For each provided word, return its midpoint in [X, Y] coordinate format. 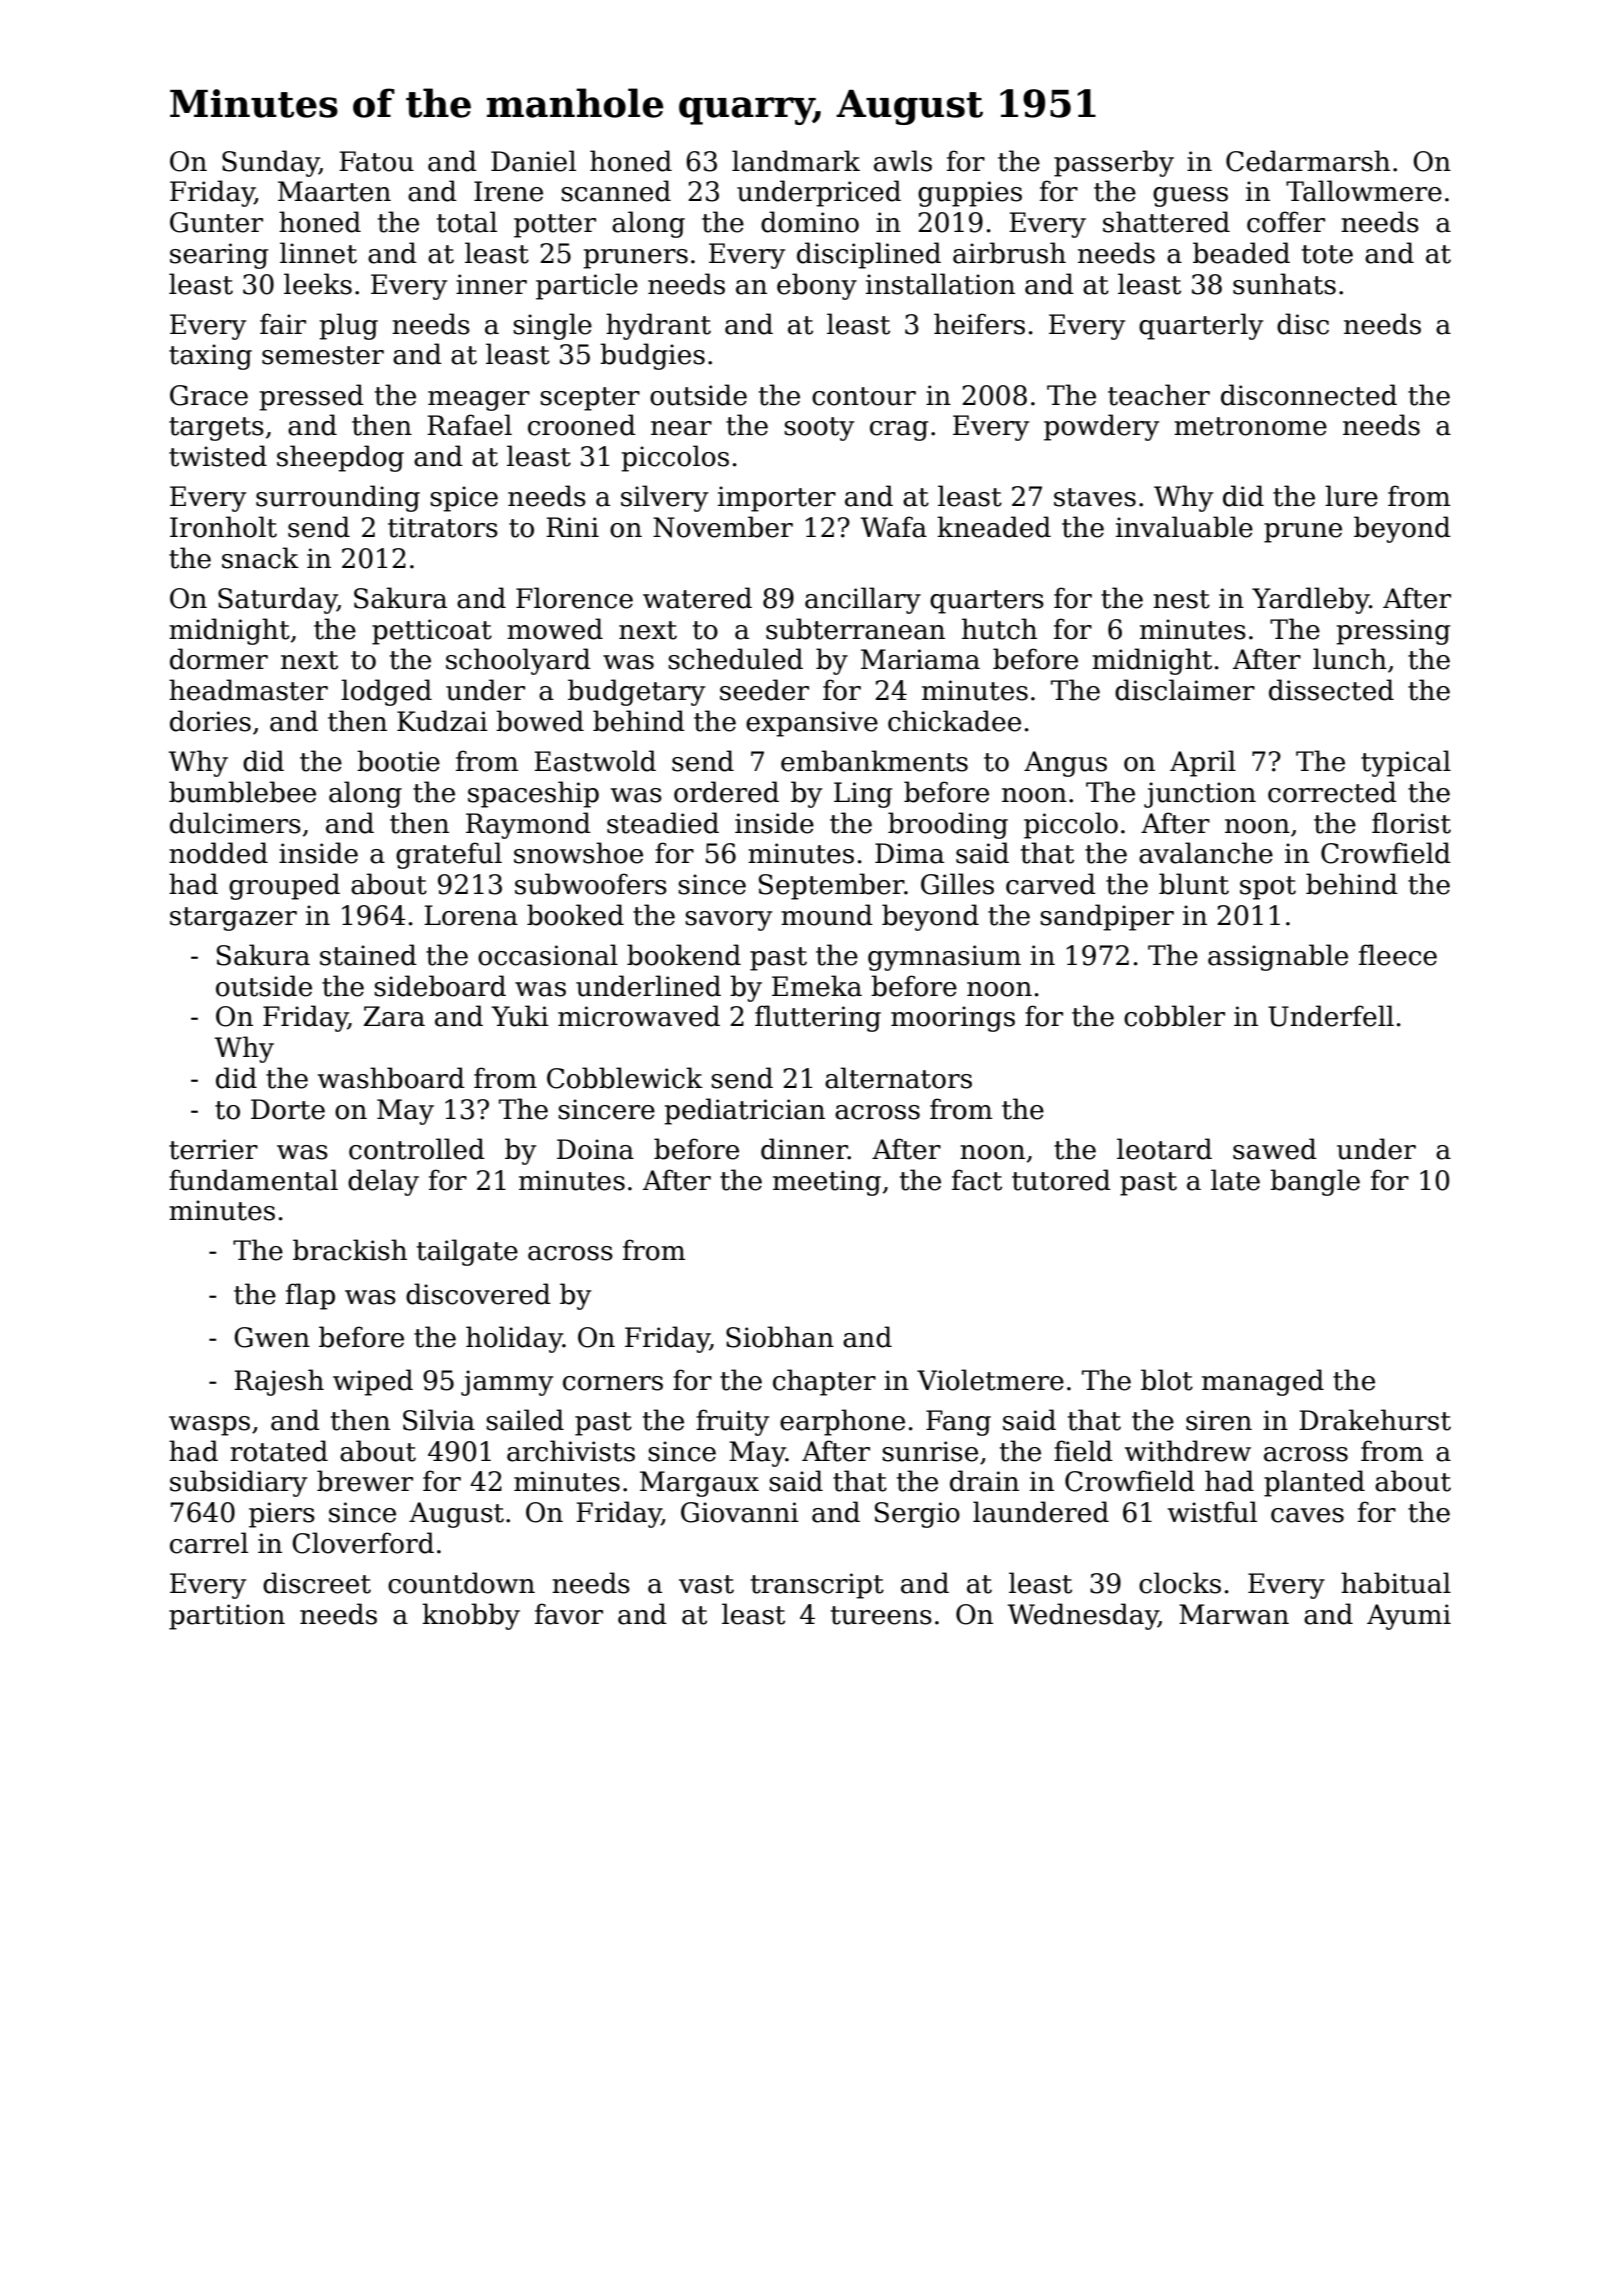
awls [903, 161]
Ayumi [1409, 1617]
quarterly [1201, 326]
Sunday [270, 163]
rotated [279, 1451]
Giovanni [740, 1512]
